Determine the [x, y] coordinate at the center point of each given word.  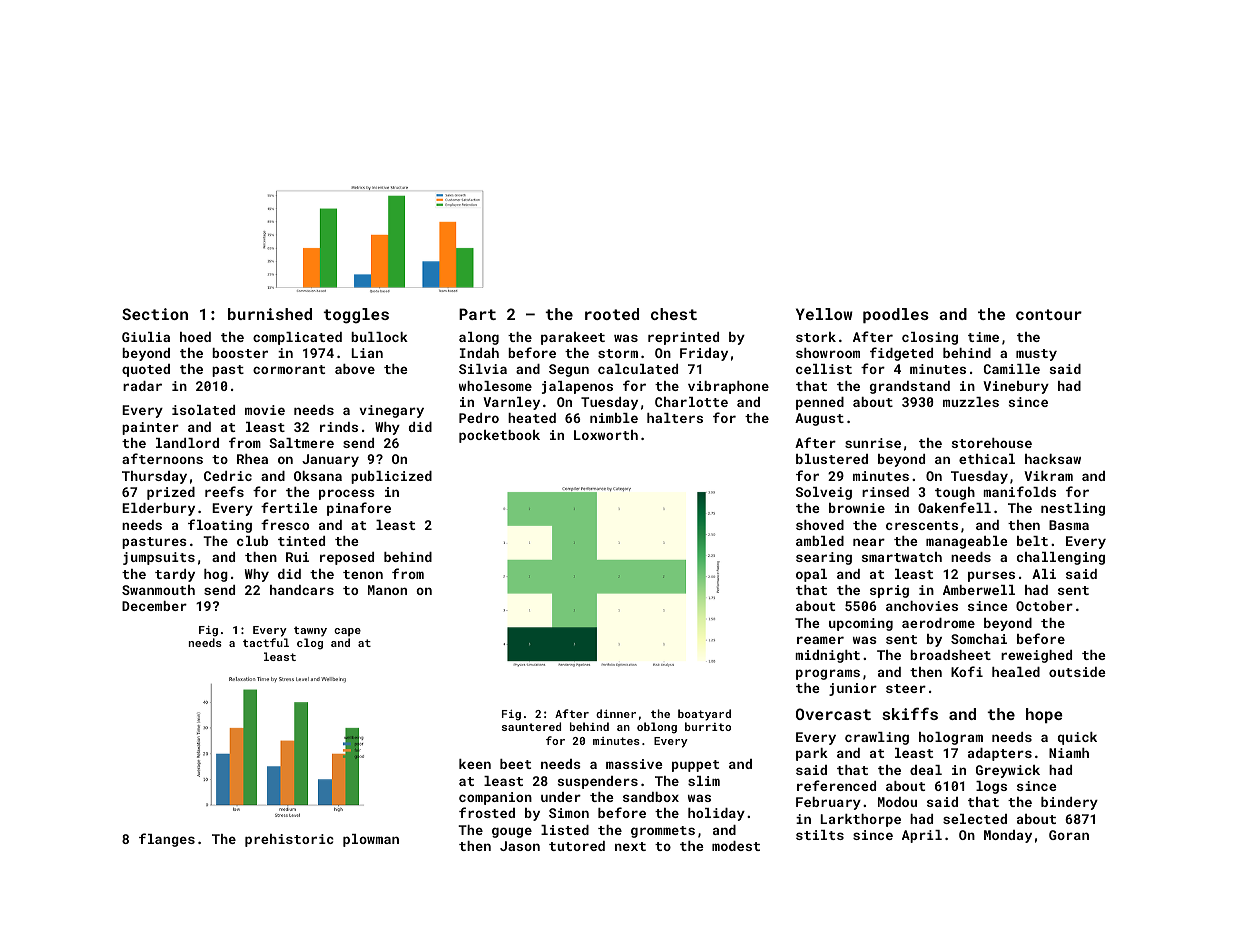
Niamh [1069, 753]
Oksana [318, 476]
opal [811, 575]
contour [1049, 314]
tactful [266, 642]
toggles [356, 316]
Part [477, 314]
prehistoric [289, 840]
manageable [967, 542]
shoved [820, 525]
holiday [716, 814]
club [252, 541]
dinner [616, 713]
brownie [857, 508]
